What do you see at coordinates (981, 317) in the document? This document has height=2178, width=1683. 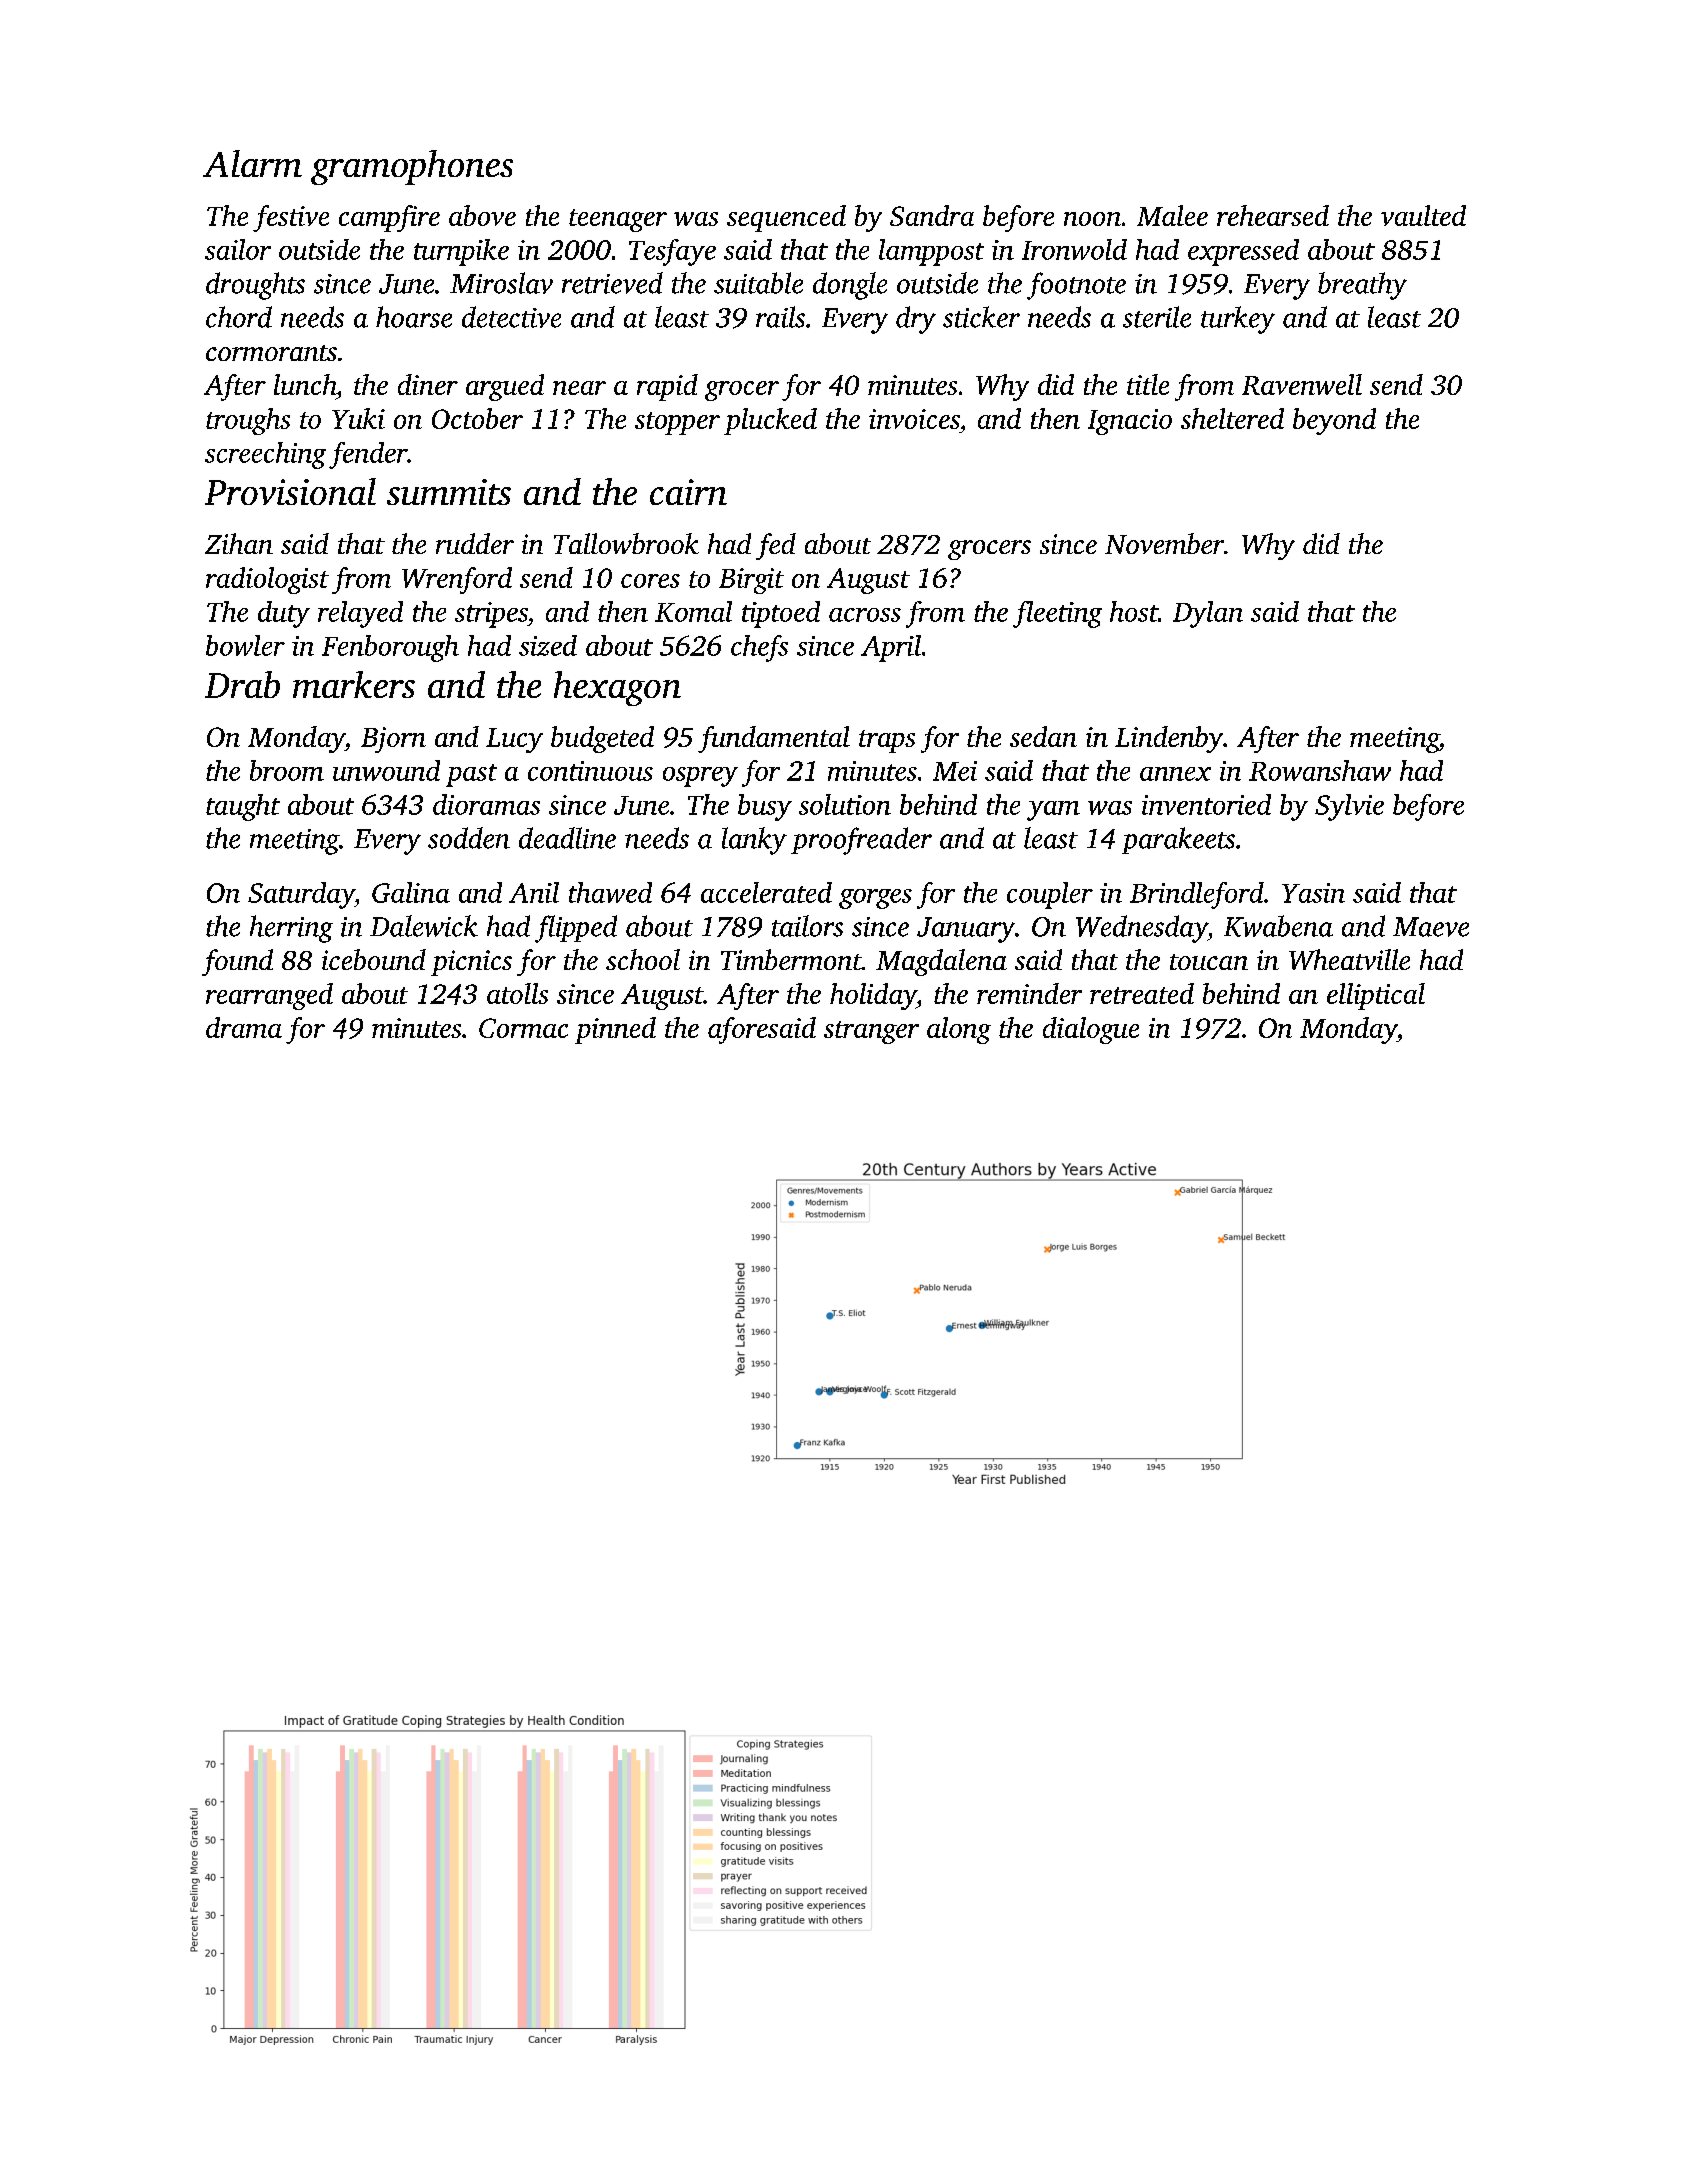 I see `sticker` at bounding box center [981, 317].
